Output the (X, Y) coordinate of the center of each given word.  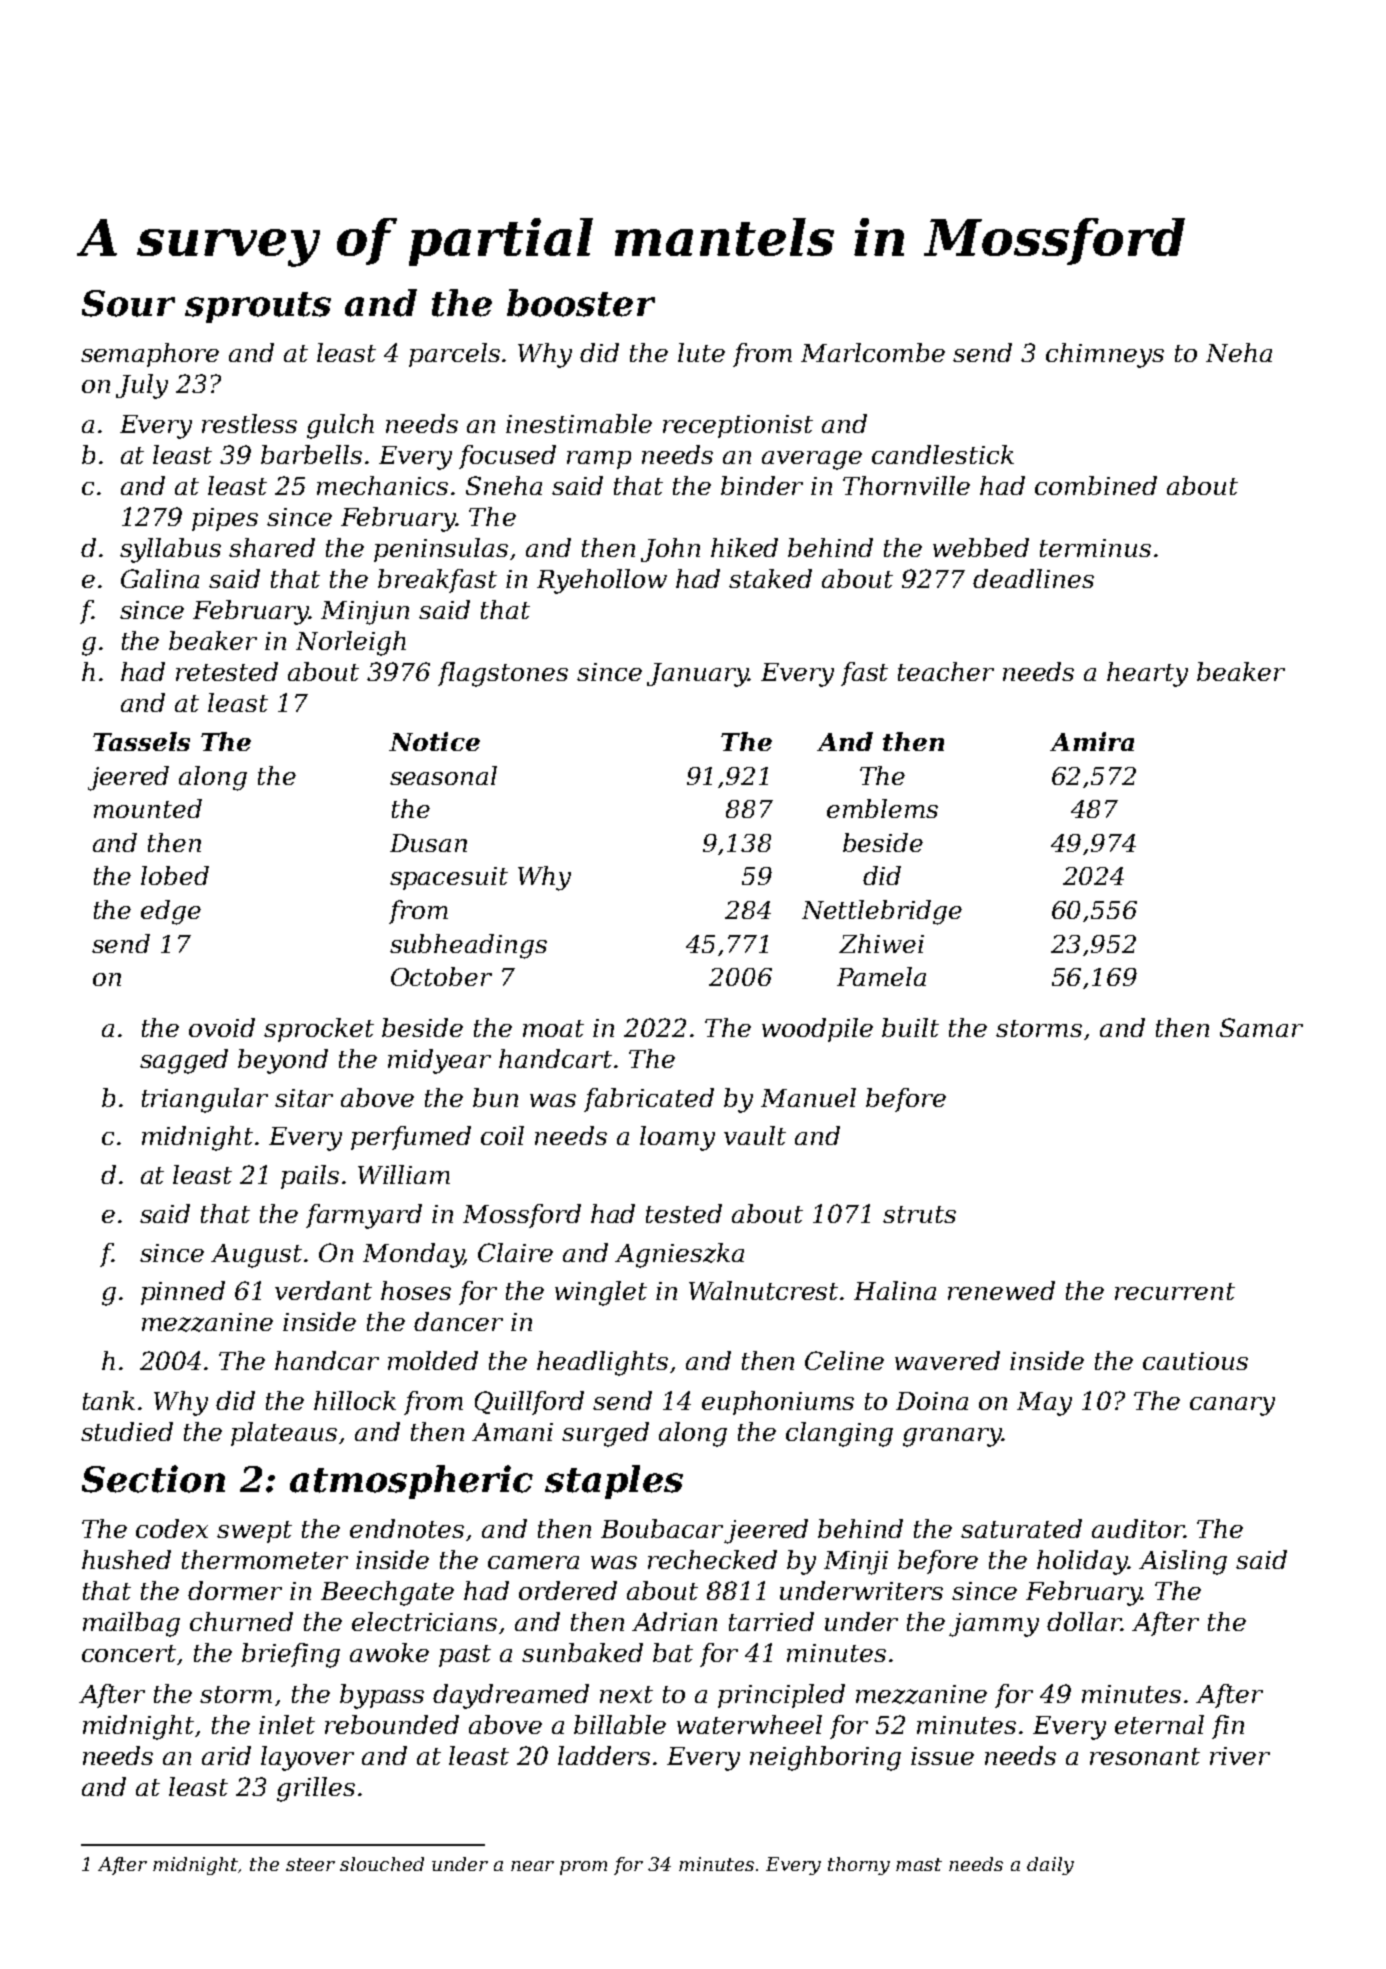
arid (226, 1755)
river (1240, 1756)
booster (581, 303)
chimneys (1105, 355)
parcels (454, 355)
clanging (839, 1434)
